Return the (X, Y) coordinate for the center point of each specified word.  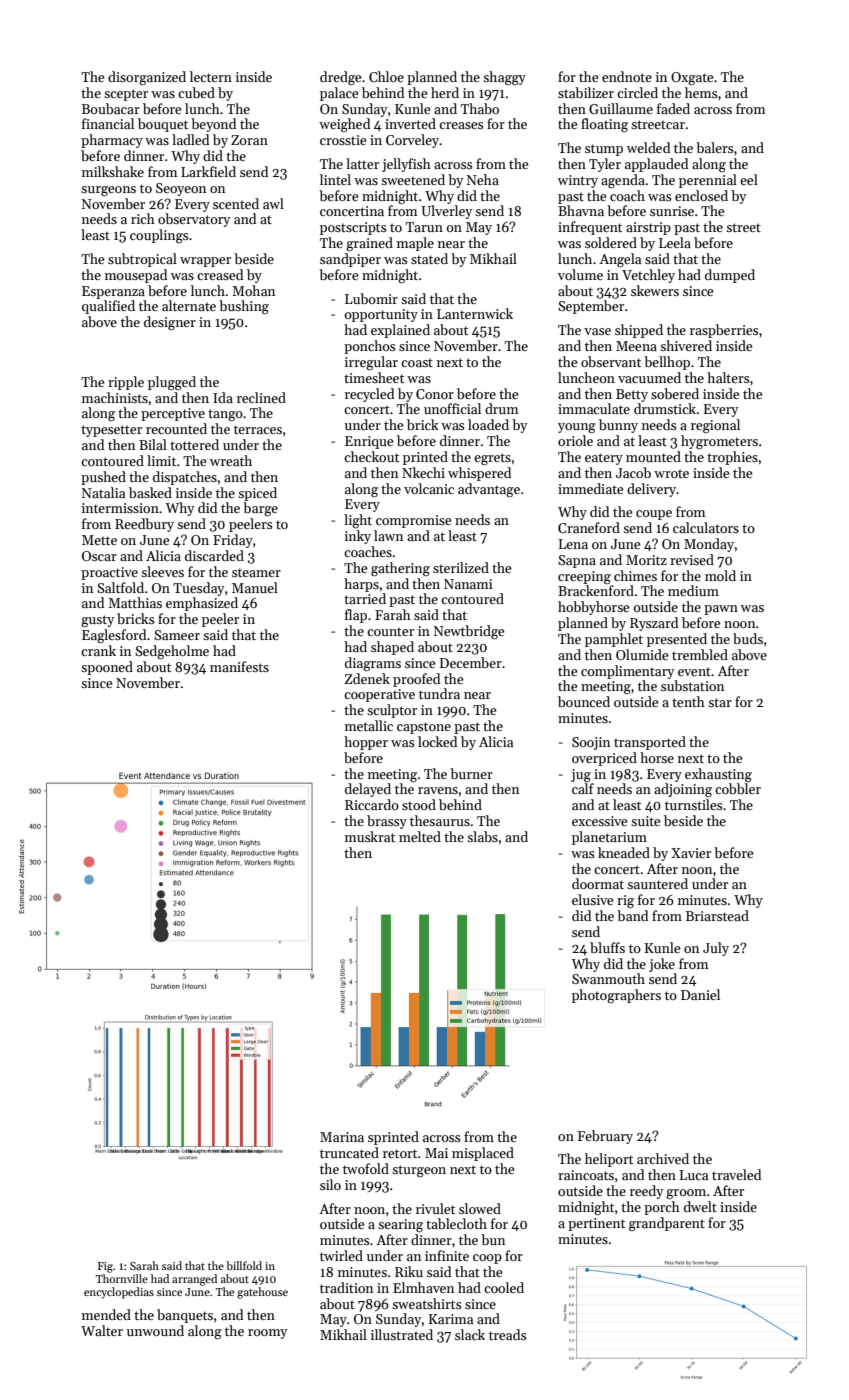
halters (728, 377)
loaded (488, 424)
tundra (439, 693)
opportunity (381, 315)
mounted (653, 456)
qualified (108, 307)
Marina (342, 1137)
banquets (185, 1316)
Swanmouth (608, 978)
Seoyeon (181, 189)
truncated (349, 1152)
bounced (584, 701)
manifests (239, 666)
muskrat (370, 836)
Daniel (700, 994)
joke (662, 965)
